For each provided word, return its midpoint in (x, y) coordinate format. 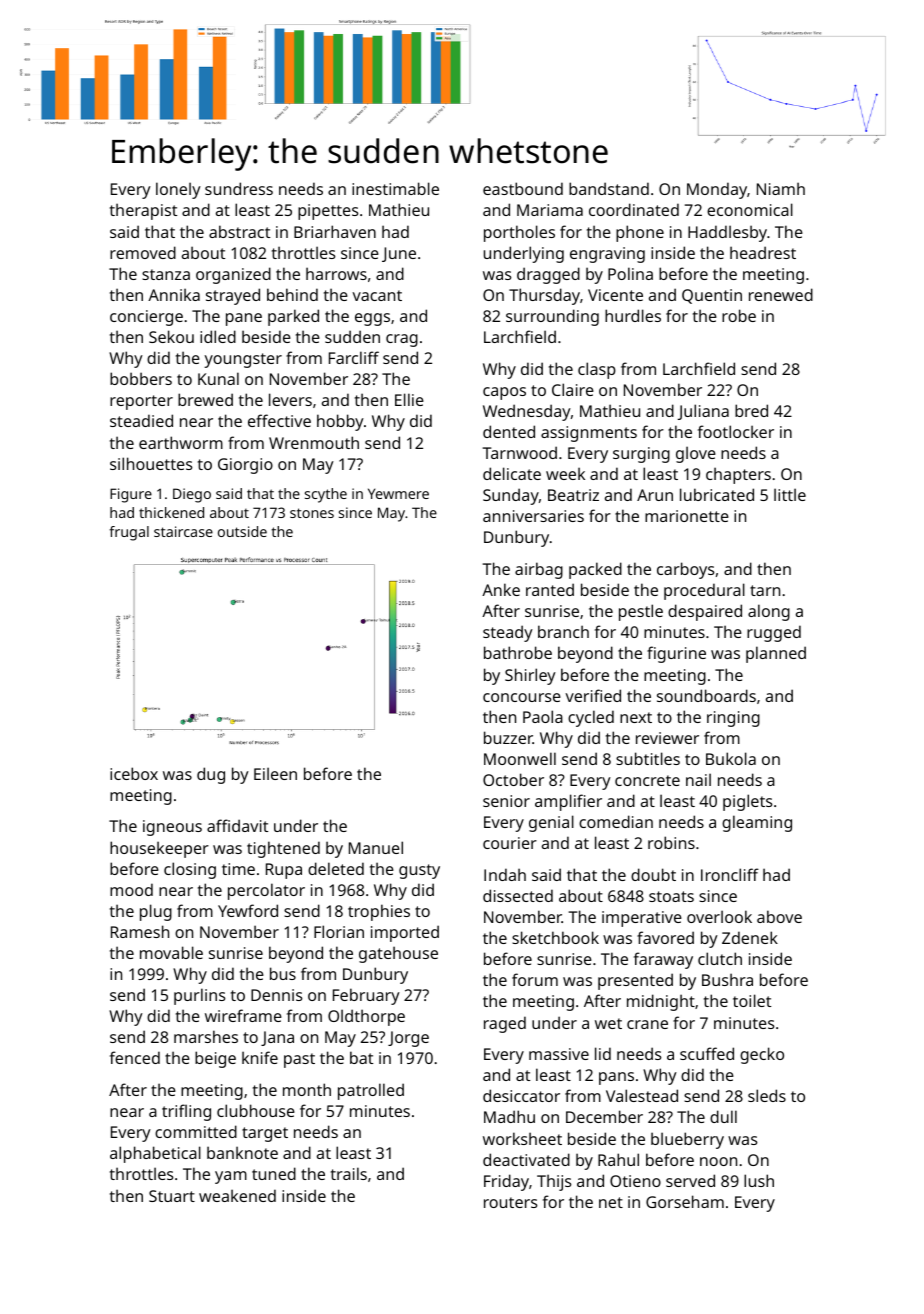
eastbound (523, 188)
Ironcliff (730, 874)
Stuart (172, 1196)
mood (131, 889)
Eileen (275, 773)
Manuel (376, 847)
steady (508, 633)
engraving (607, 255)
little (790, 494)
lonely (178, 190)
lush (759, 1180)
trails (349, 1173)
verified (593, 695)
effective (279, 420)
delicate (512, 473)
